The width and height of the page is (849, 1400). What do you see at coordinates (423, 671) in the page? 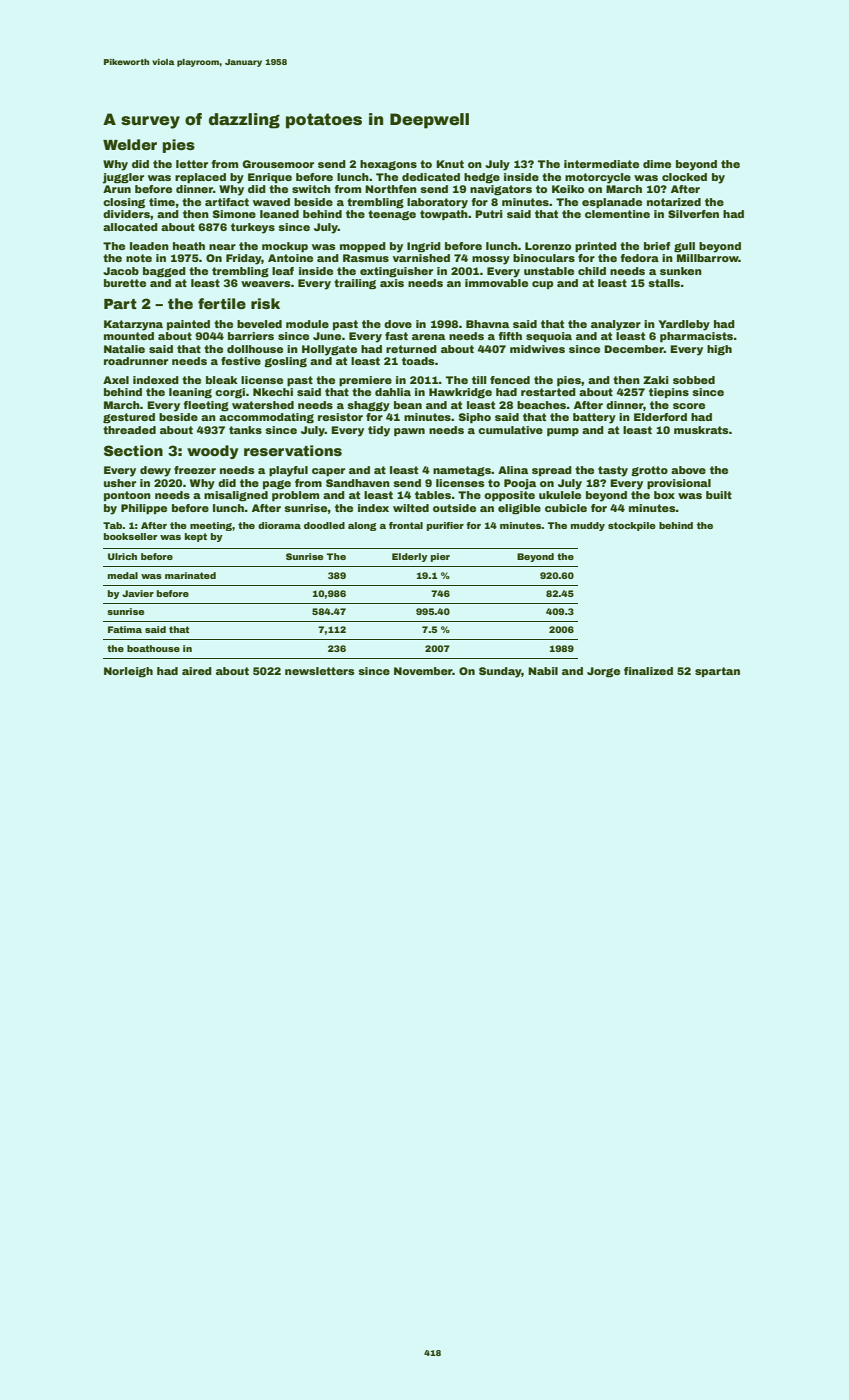
I see `November` at bounding box center [423, 671].
